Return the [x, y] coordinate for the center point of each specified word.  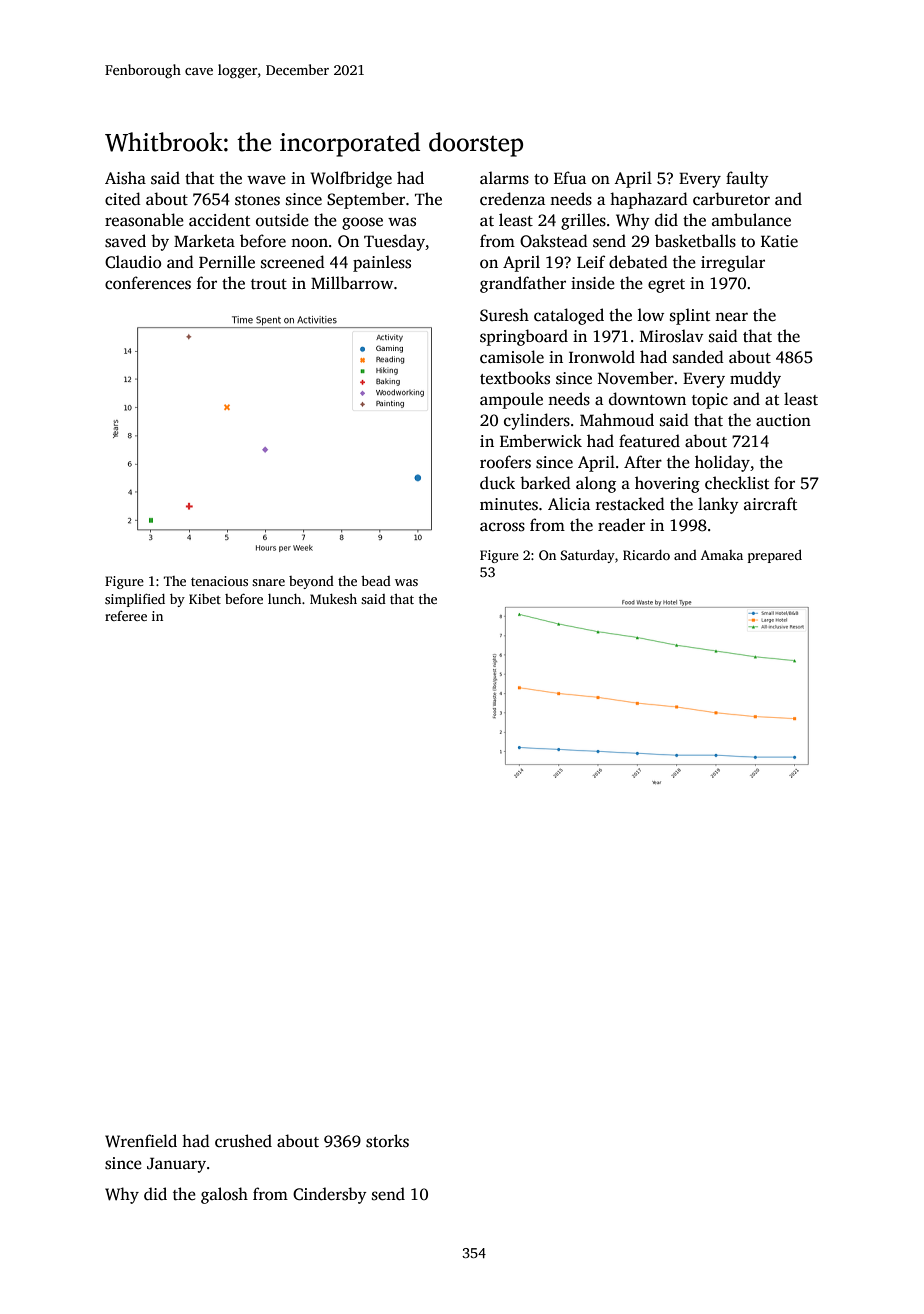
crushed [243, 1141]
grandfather [523, 284]
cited [123, 199]
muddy [755, 379]
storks [387, 1141]
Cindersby [330, 1195]
